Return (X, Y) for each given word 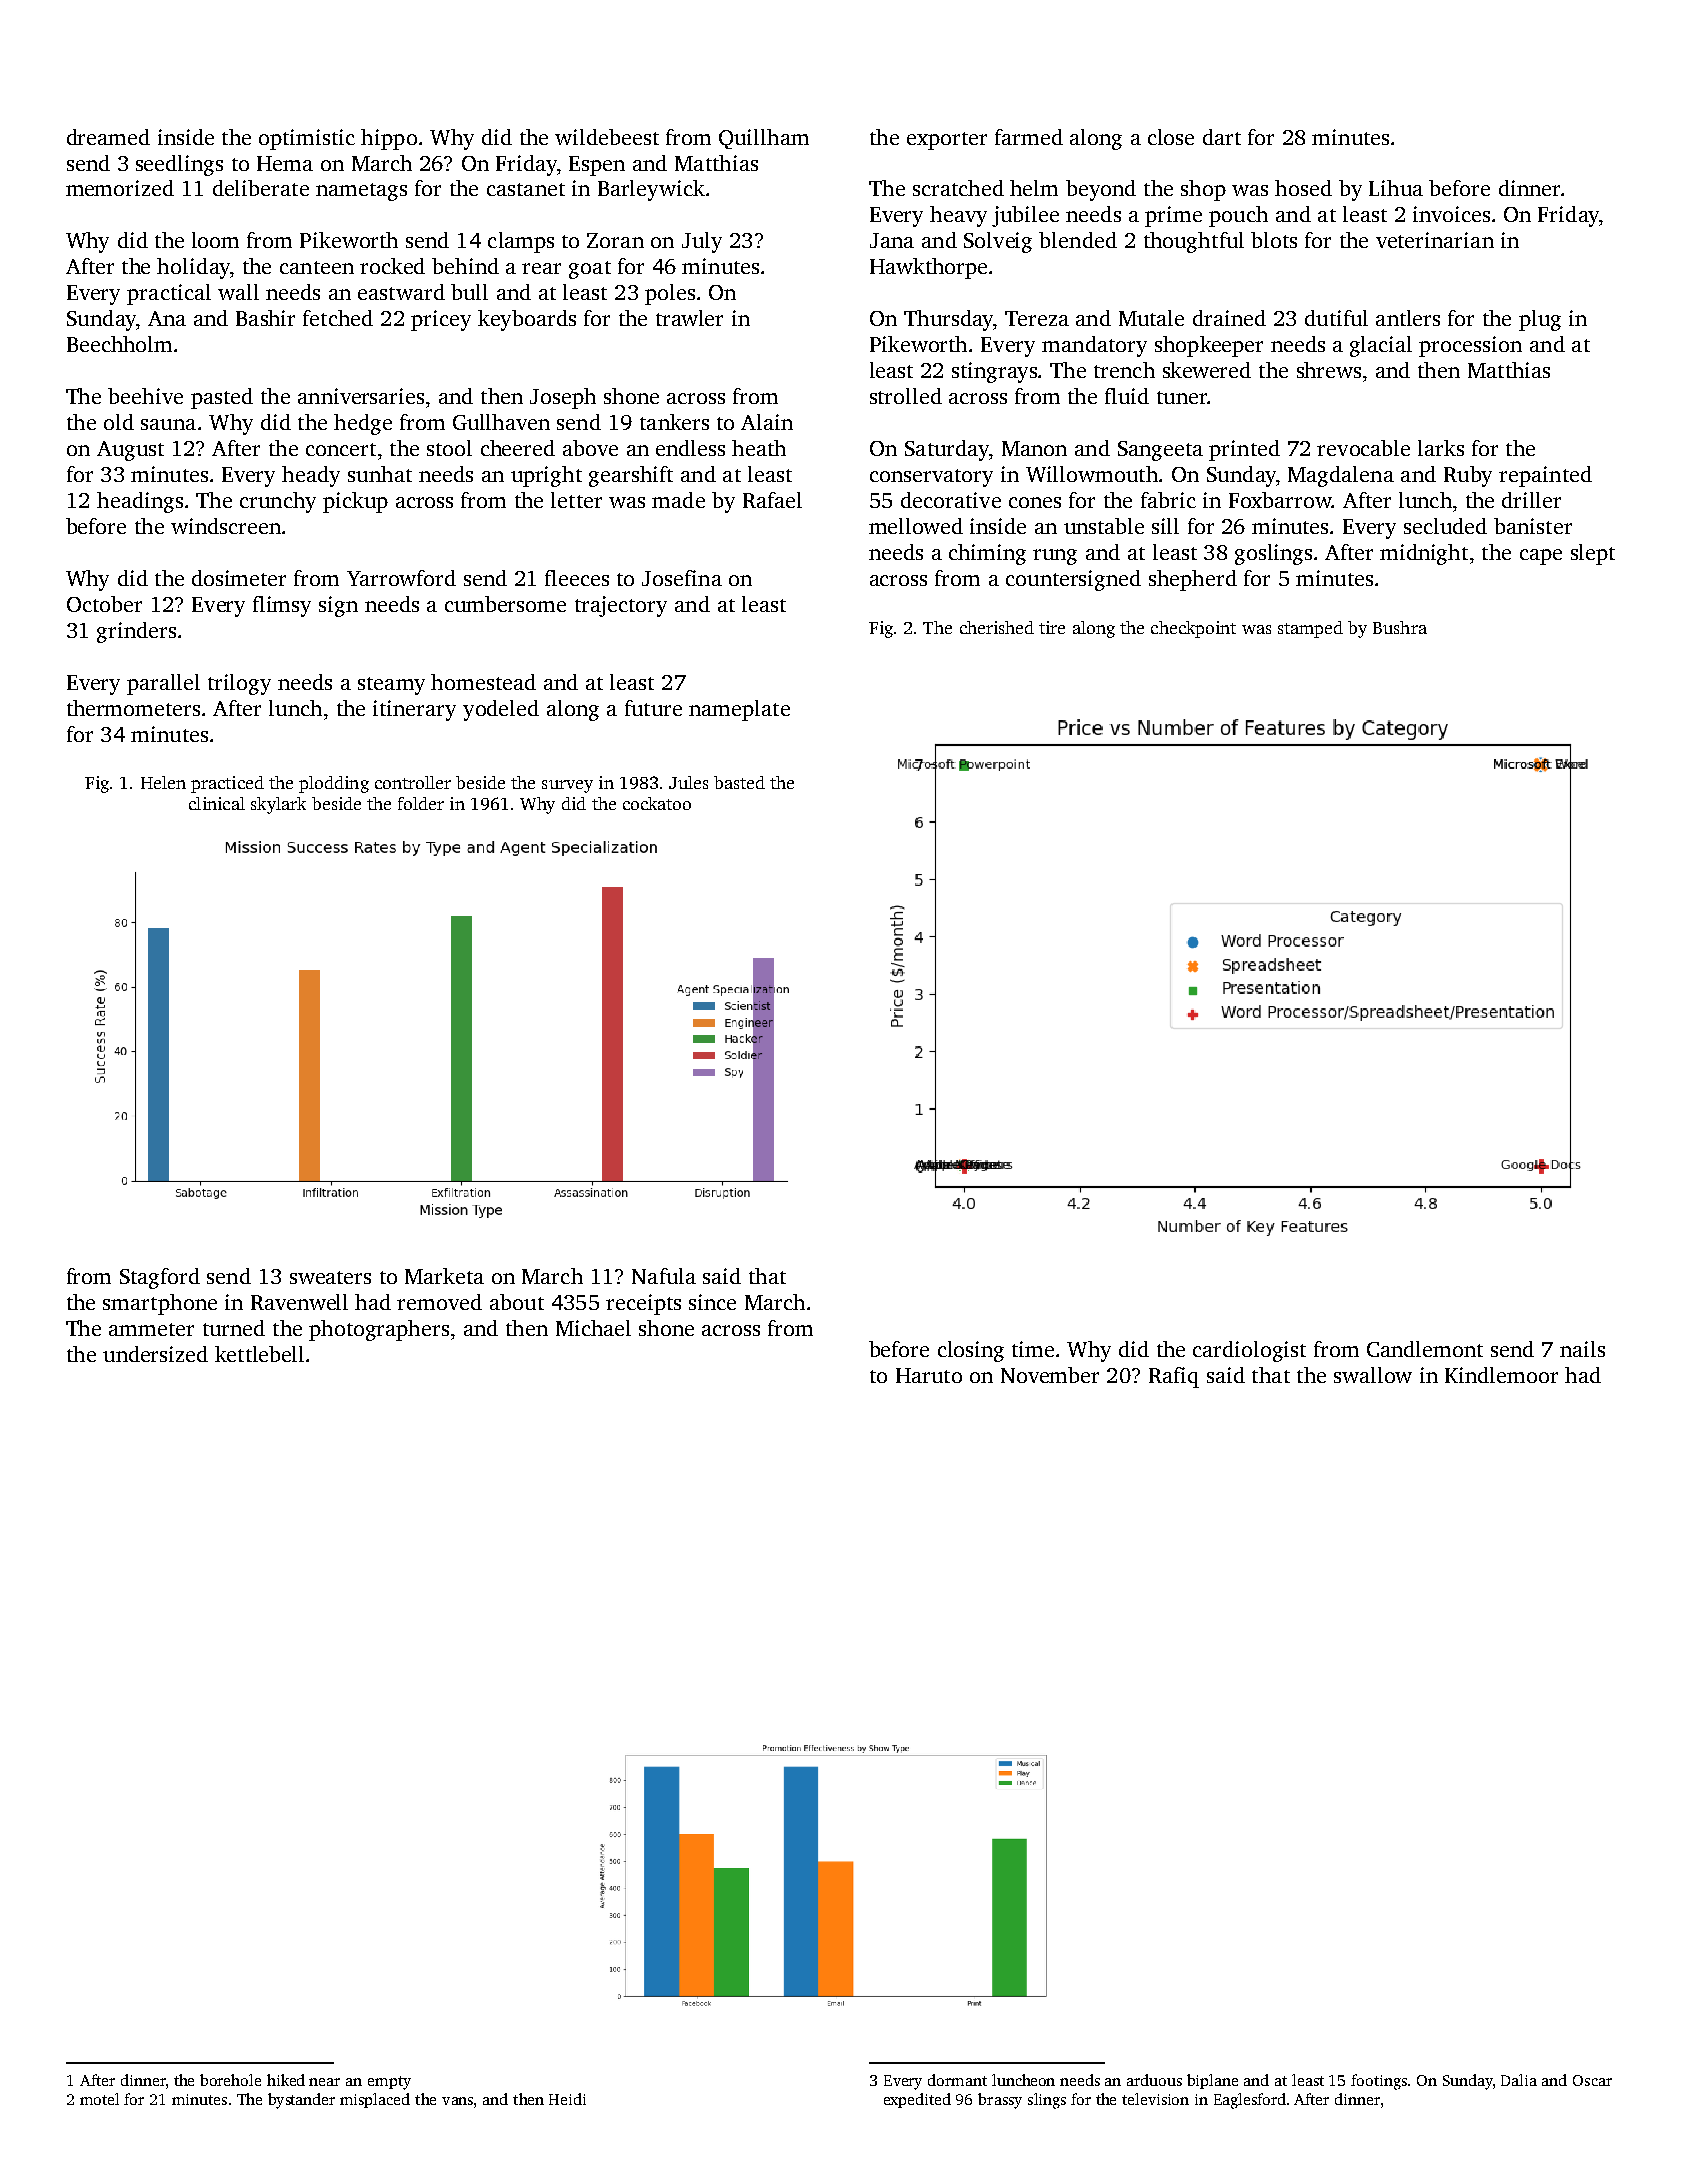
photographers (379, 1330)
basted (739, 782)
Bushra (1400, 627)
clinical (217, 803)
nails (1582, 1349)
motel (99, 2099)
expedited (917, 2100)
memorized (120, 188)
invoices (1451, 214)
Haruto (929, 1375)
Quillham (764, 139)
